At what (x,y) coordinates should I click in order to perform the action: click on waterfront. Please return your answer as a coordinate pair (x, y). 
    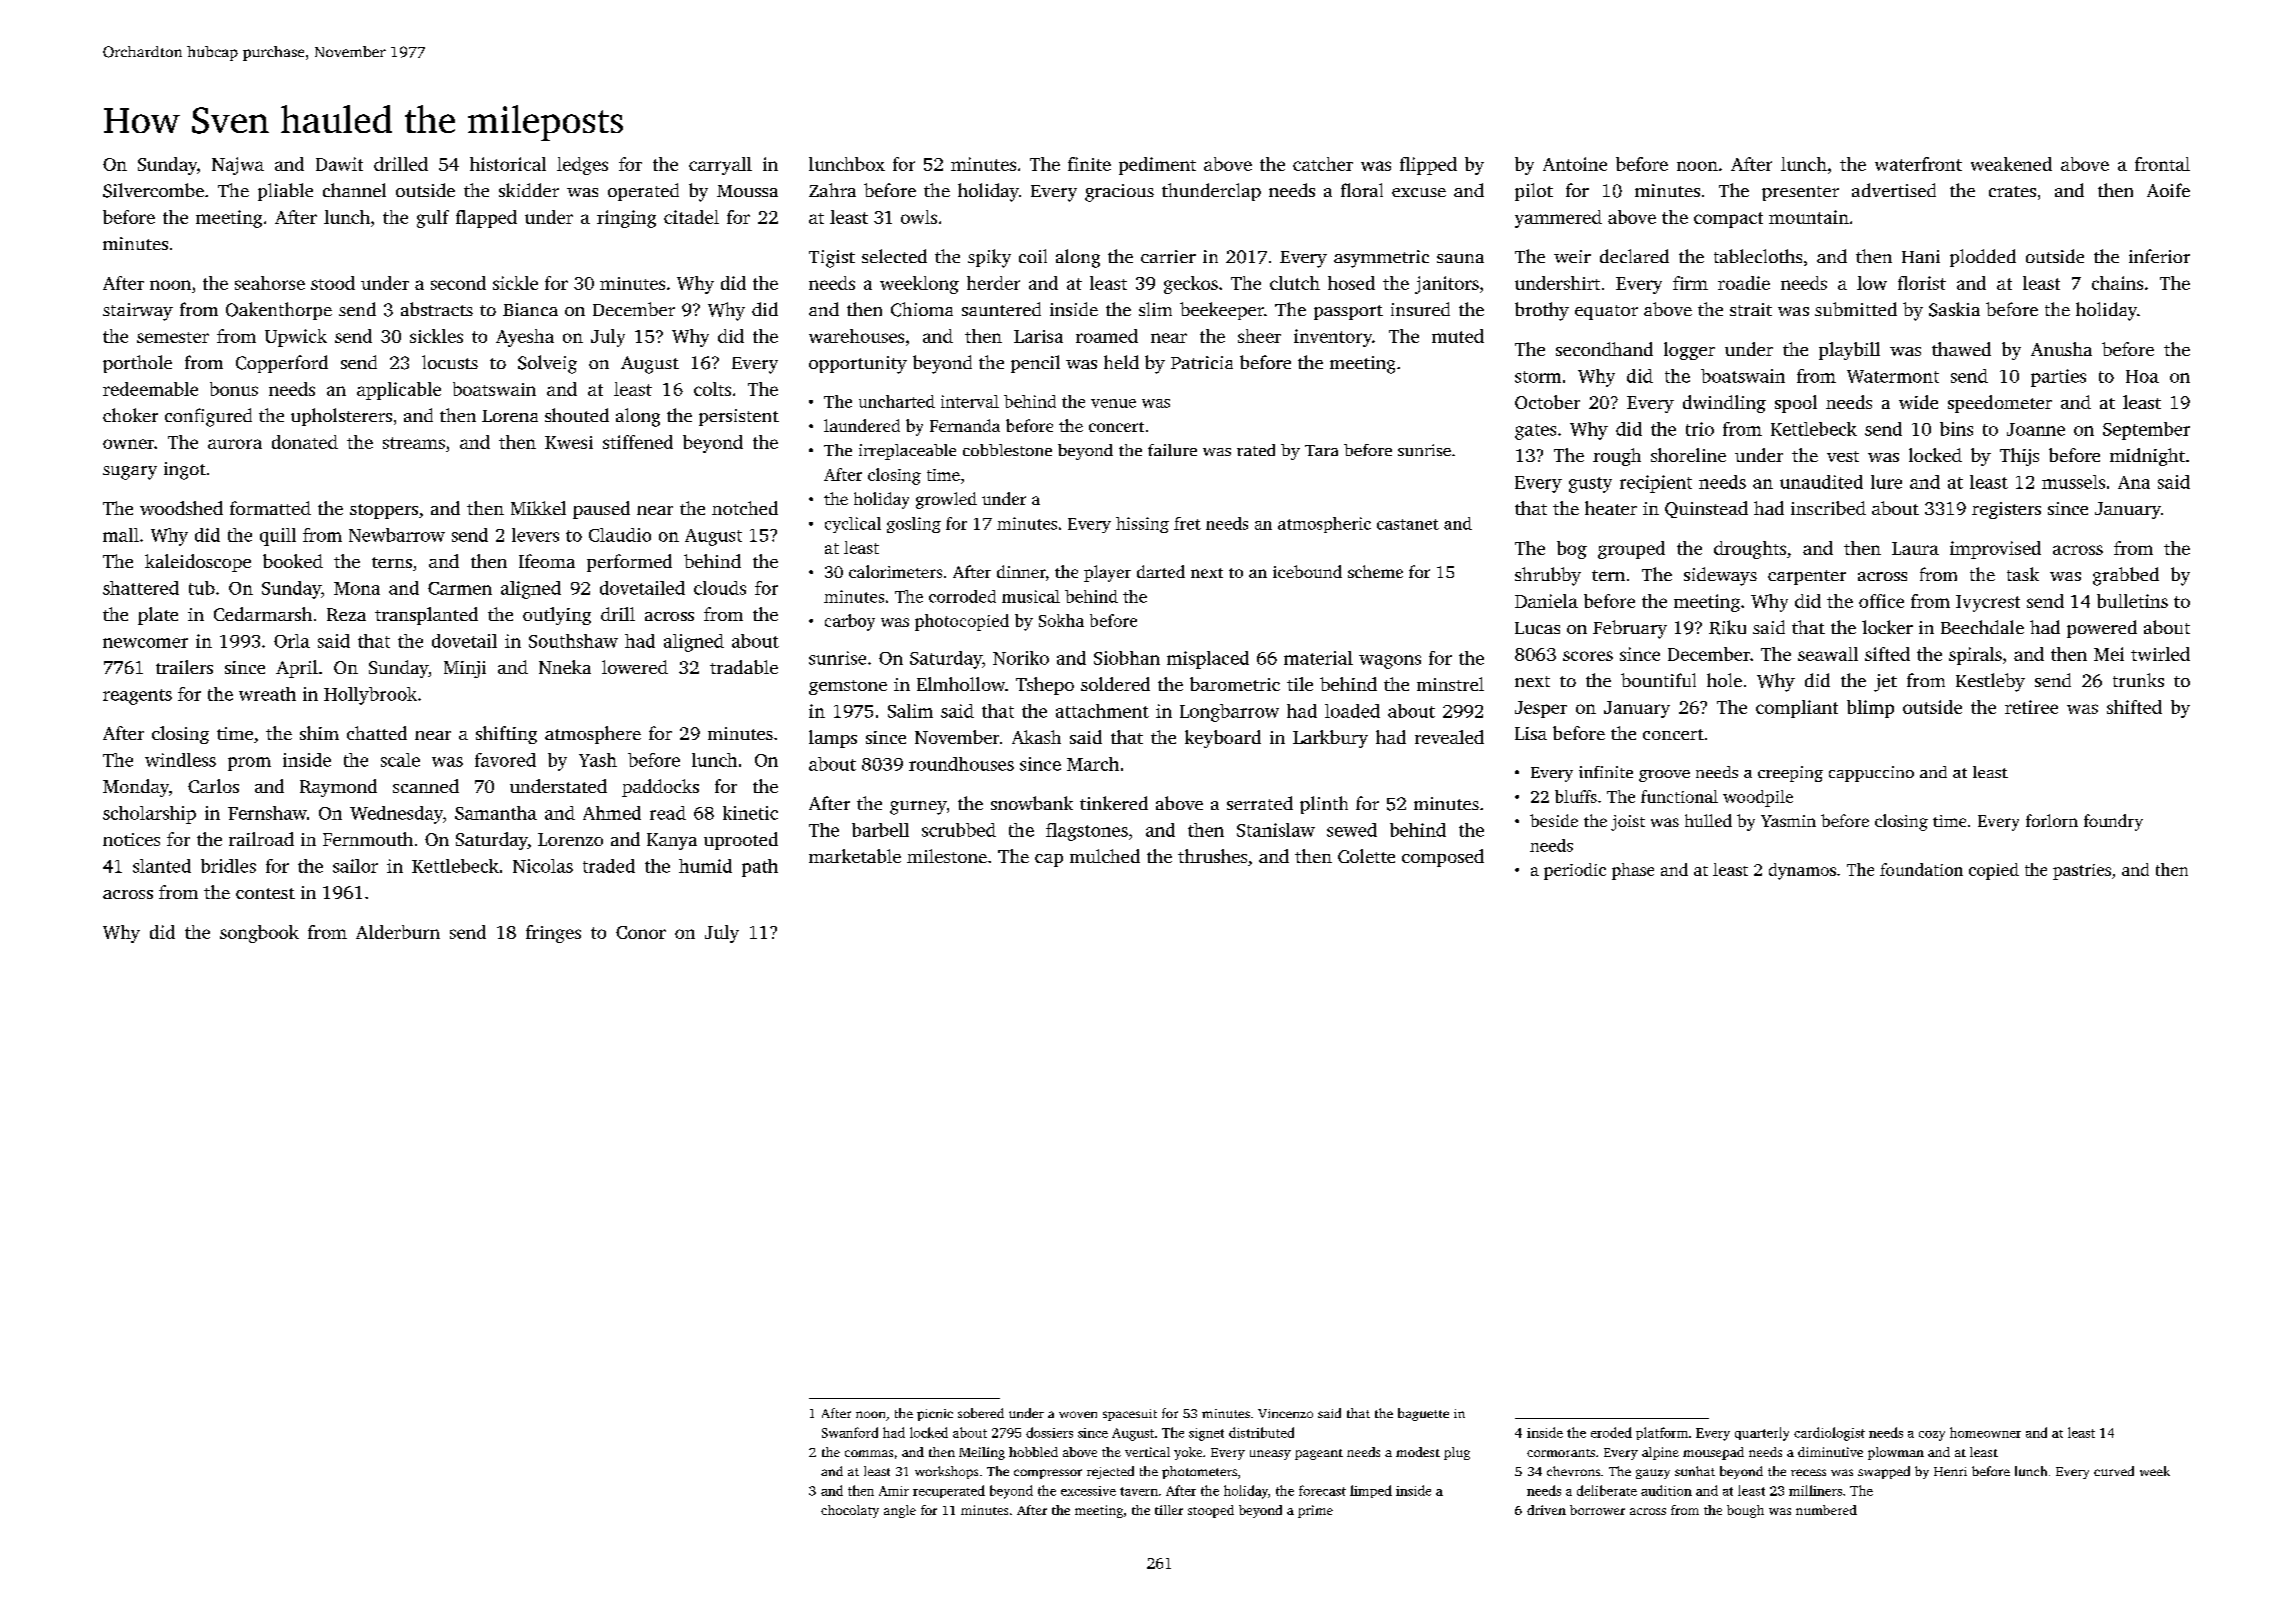
    Looking at the image, I should click on (1918, 164).
